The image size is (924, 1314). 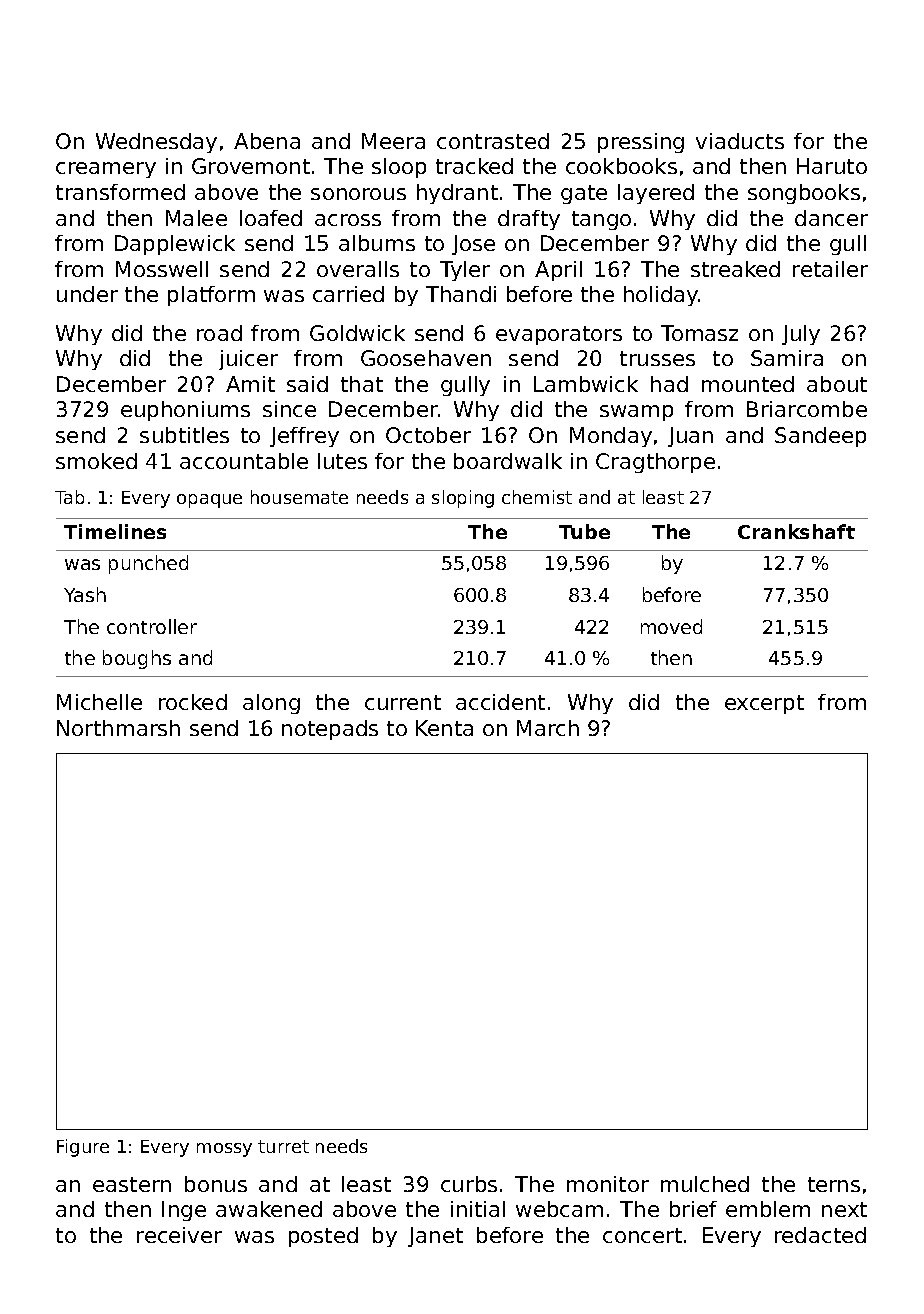 What do you see at coordinates (820, 437) in the screenshot?
I see `Sandeep` at bounding box center [820, 437].
